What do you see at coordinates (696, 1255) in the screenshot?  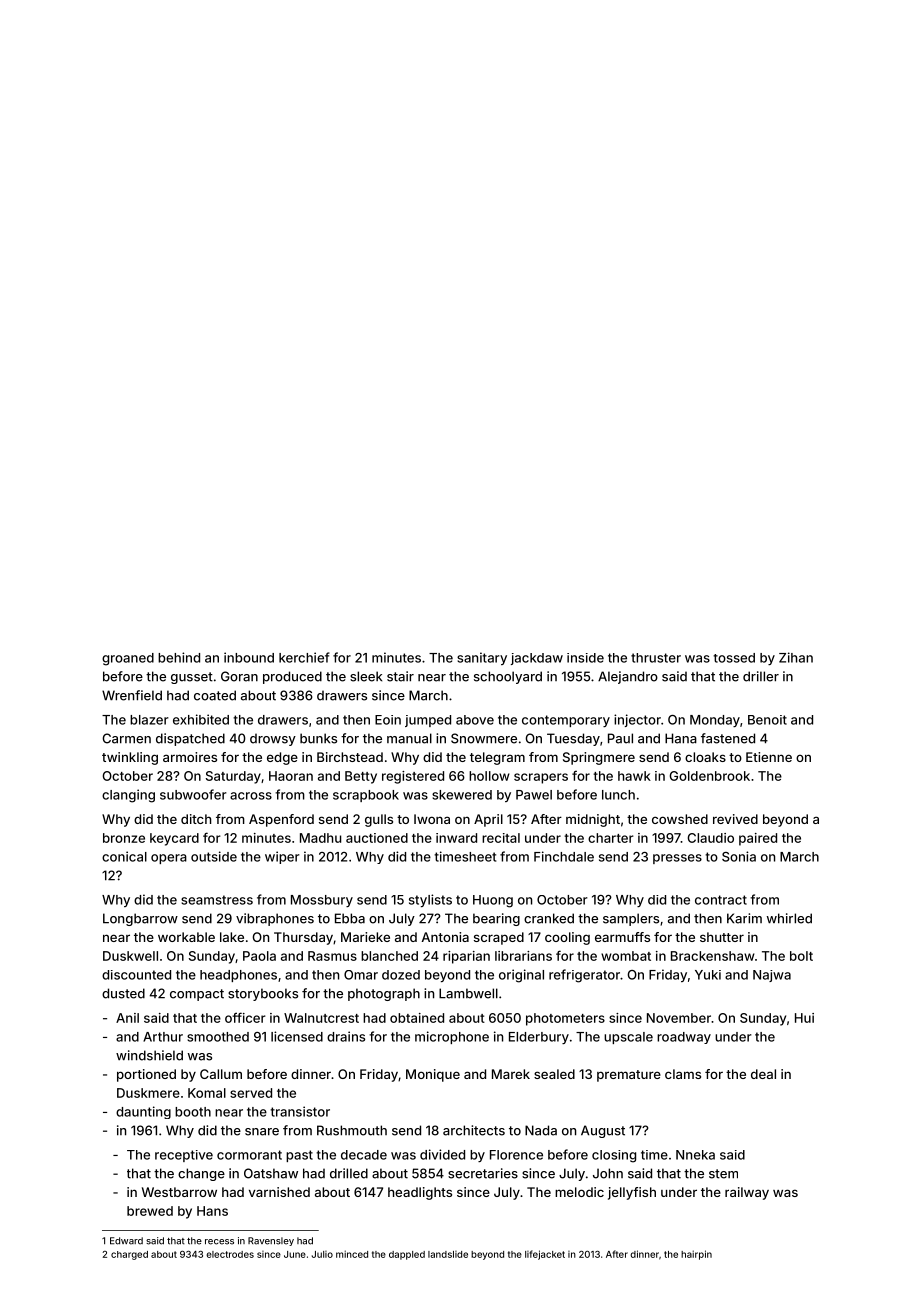 I see `hairpin` at bounding box center [696, 1255].
